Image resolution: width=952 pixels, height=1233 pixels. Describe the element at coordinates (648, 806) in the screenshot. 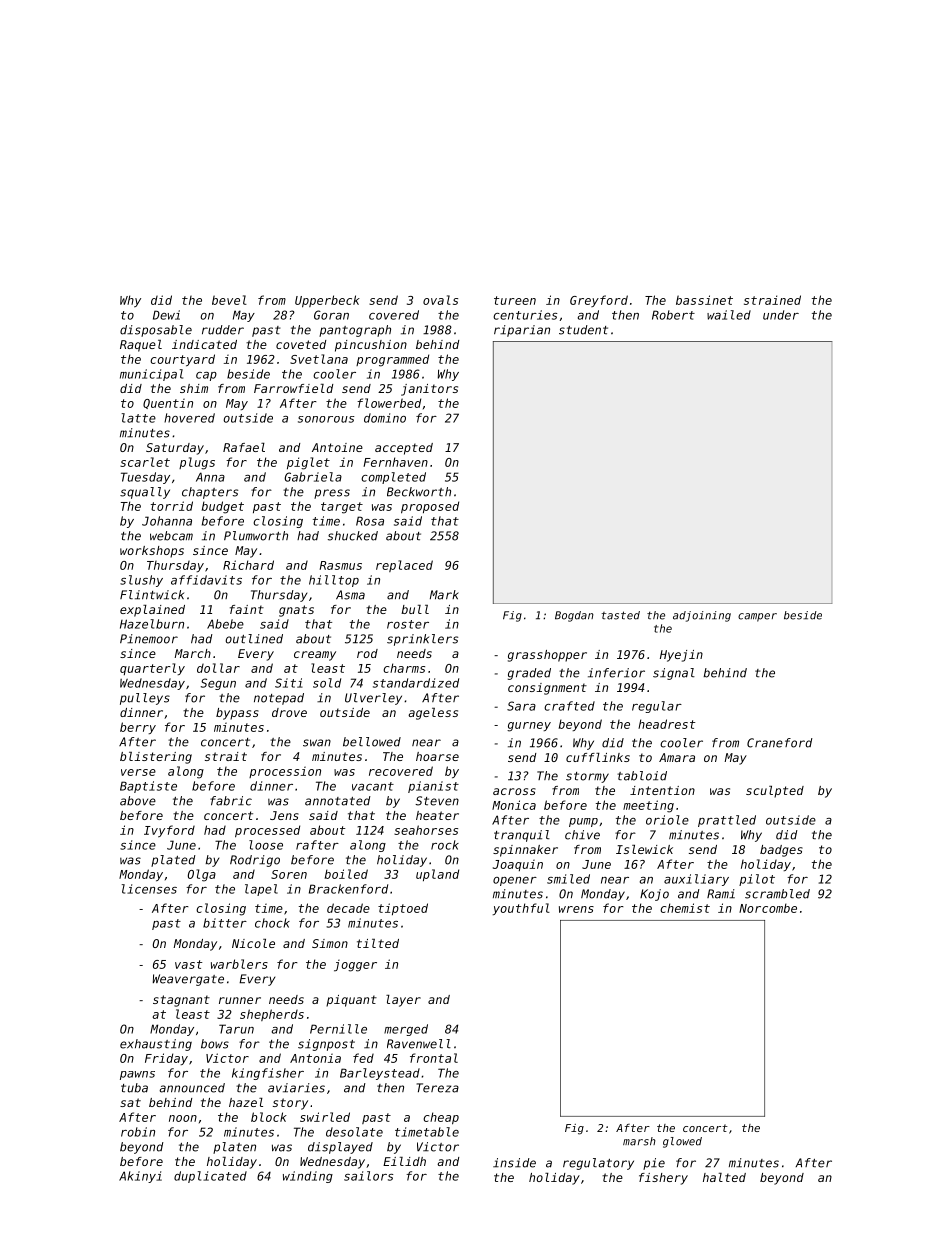

I see `meeting` at that location.
